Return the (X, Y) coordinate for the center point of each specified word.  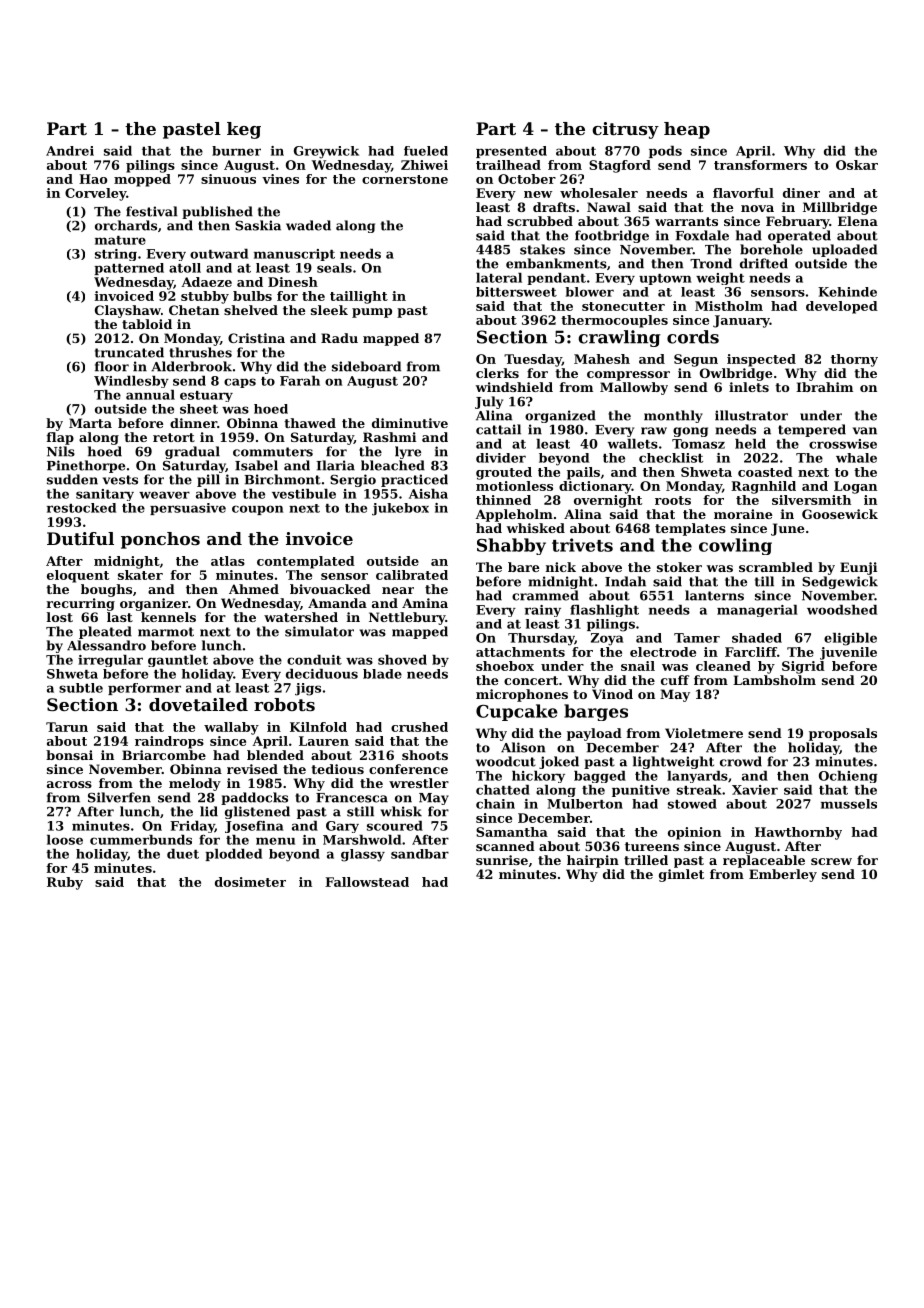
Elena (858, 221)
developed (842, 307)
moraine (743, 514)
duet (183, 854)
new (538, 194)
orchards (126, 225)
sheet (199, 409)
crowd (741, 761)
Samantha (512, 832)
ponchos (160, 540)
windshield (514, 387)
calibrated (412, 575)
